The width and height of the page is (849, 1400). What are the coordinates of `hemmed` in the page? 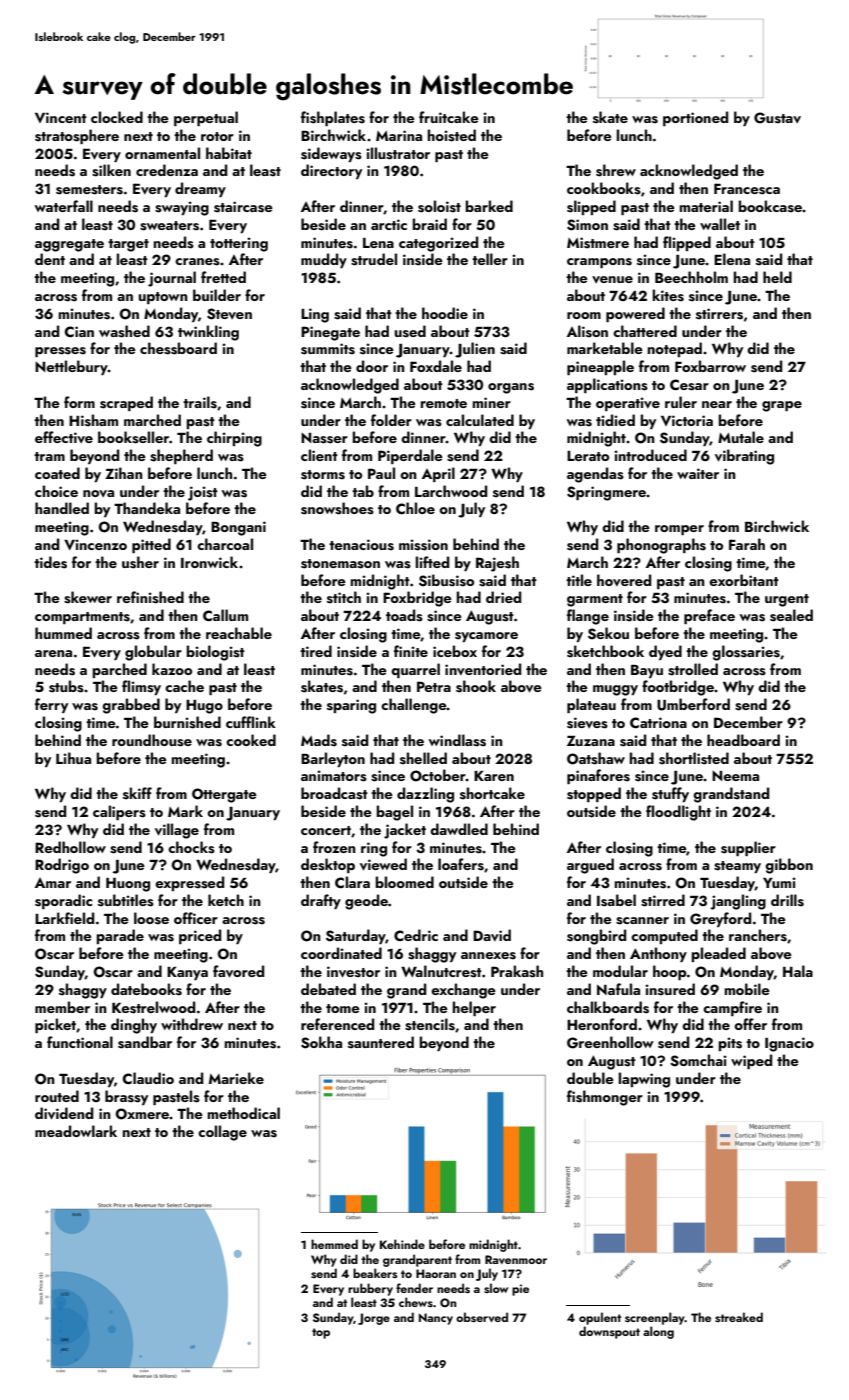 It's located at (334, 1244).
